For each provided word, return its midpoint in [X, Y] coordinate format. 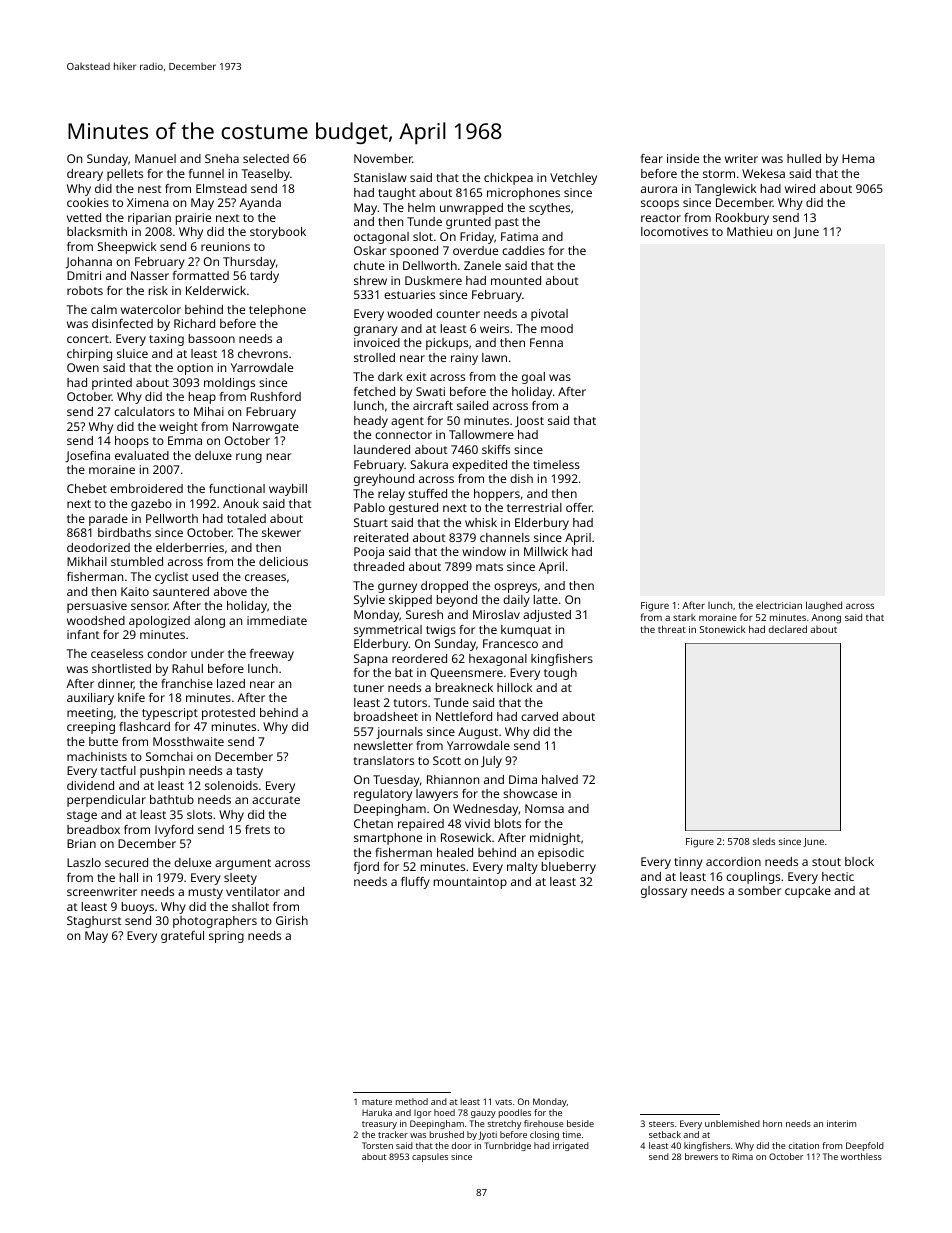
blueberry [569, 868]
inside [683, 158]
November [383, 158]
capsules [430, 1157]
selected [266, 158]
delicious [283, 561]
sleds [764, 841]
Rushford [276, 396]
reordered [419, 658]
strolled [374, 357]
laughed [824, 606]
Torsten [377, 1145]
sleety [240, 879]
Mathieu [749, 231]
